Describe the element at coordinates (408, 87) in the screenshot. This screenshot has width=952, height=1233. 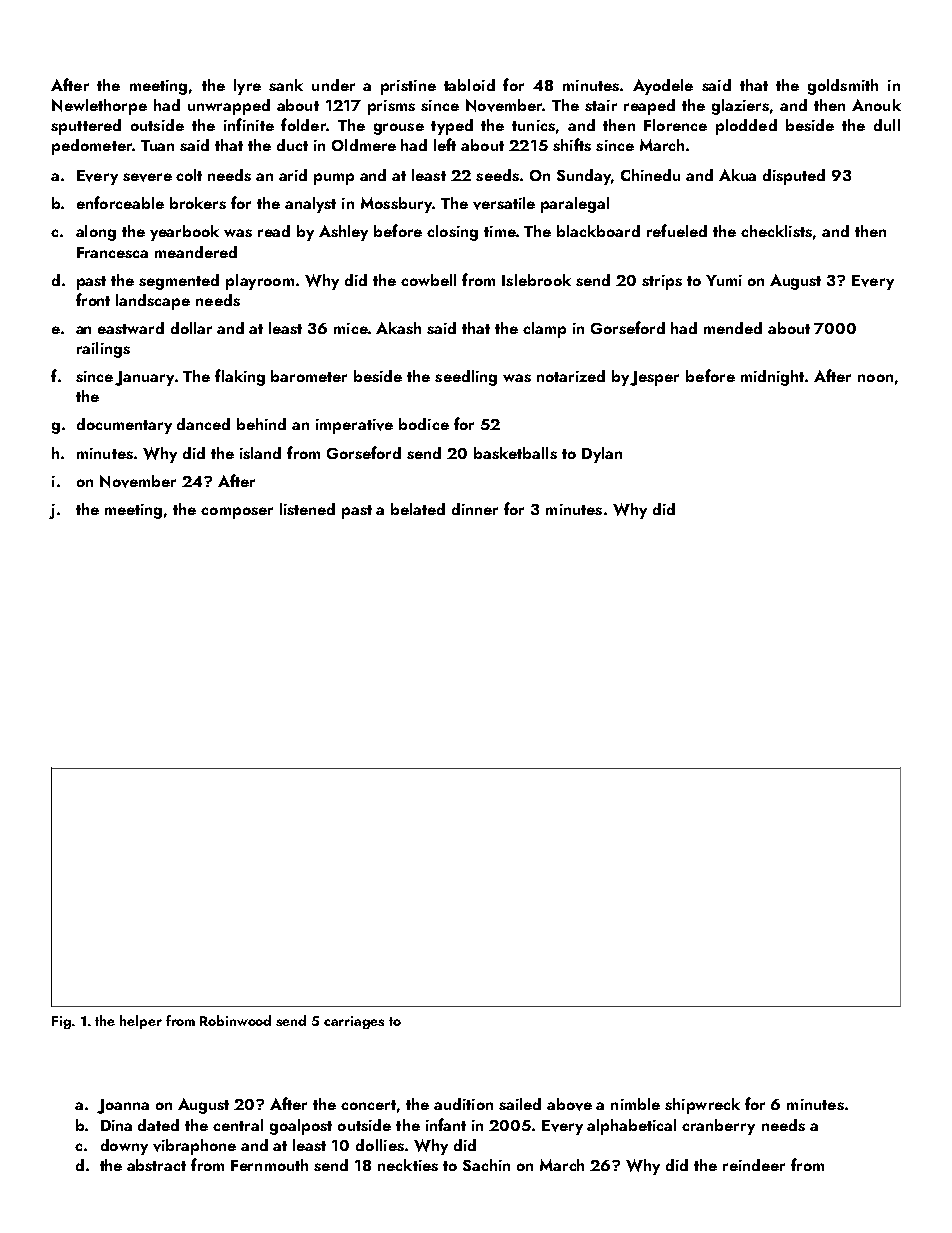
I see `pristine` at that location.
